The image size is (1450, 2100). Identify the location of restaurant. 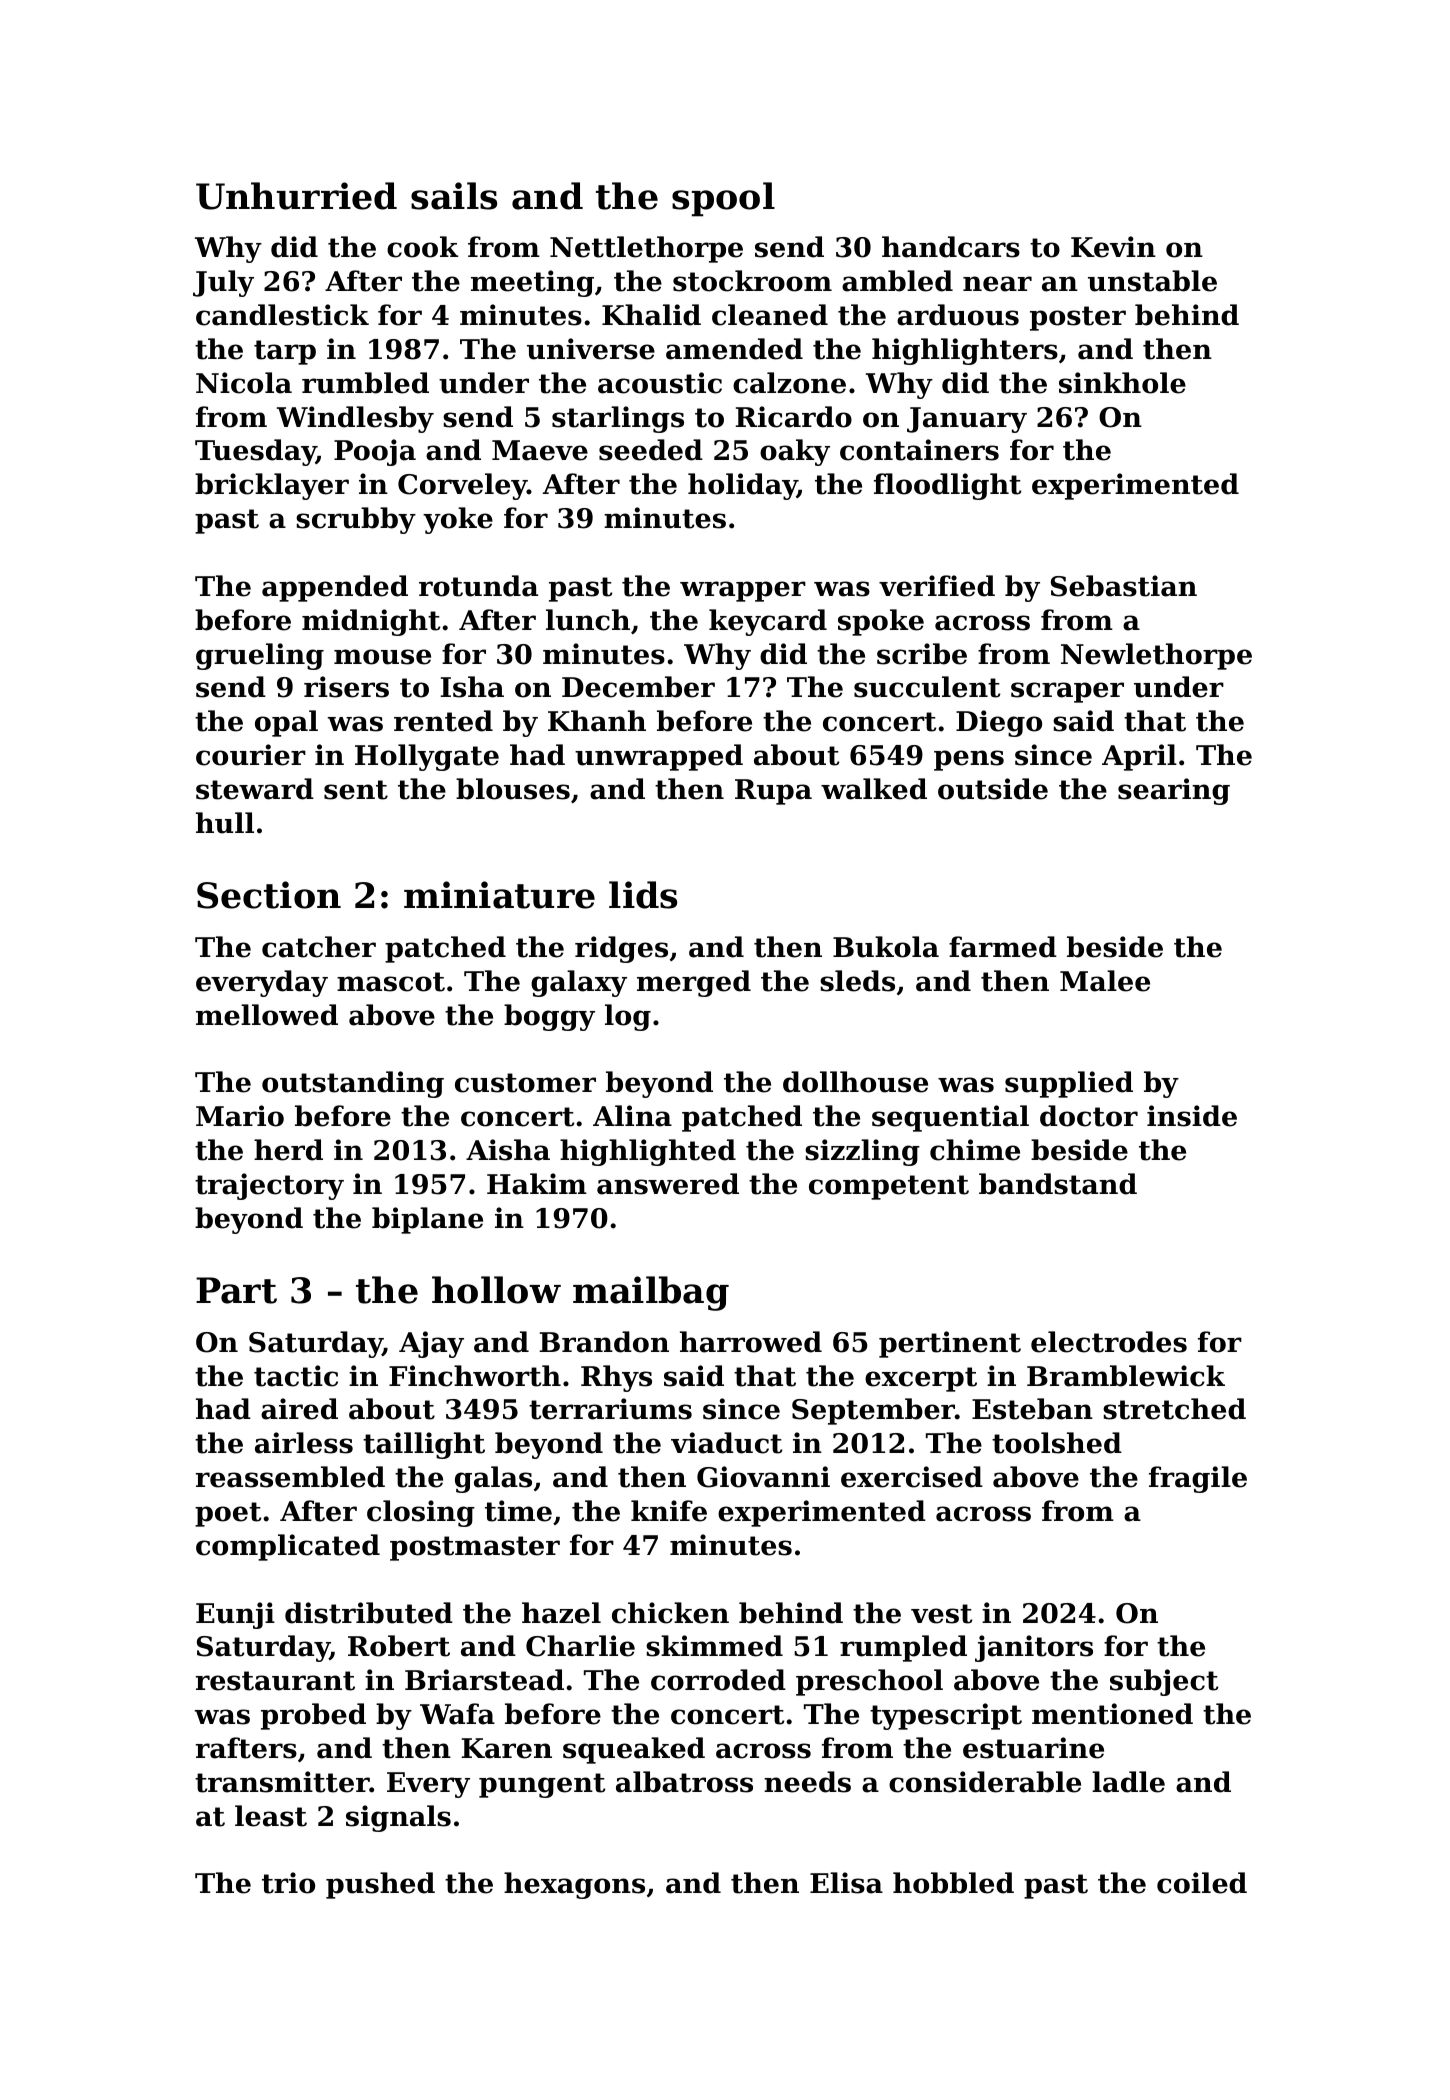
(275, 1681).
